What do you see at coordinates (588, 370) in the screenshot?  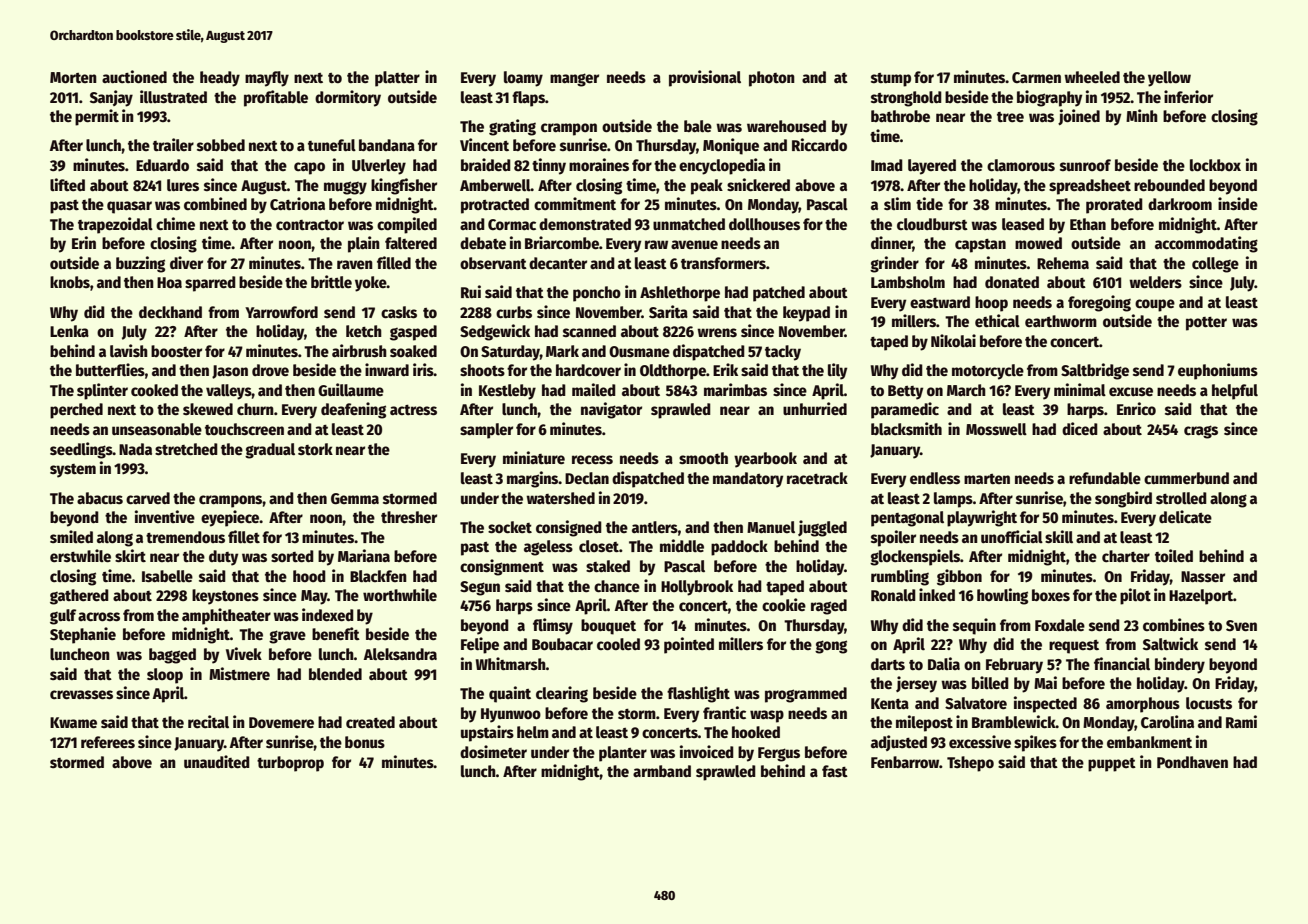 I see `hardcover` at bounding box center [588, 370].
